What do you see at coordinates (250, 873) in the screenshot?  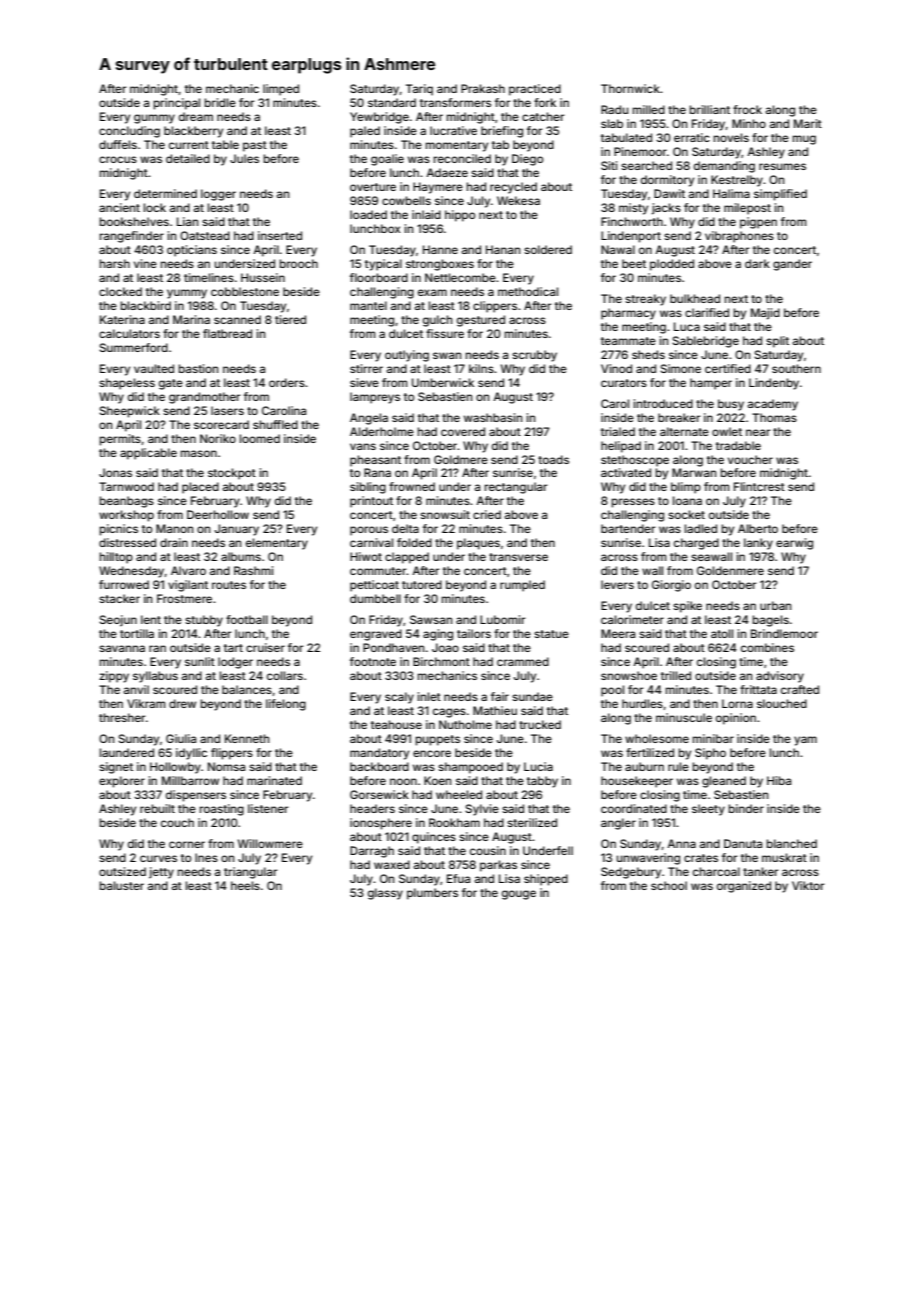 I see `triangular` at bounding box center [250, 873].
